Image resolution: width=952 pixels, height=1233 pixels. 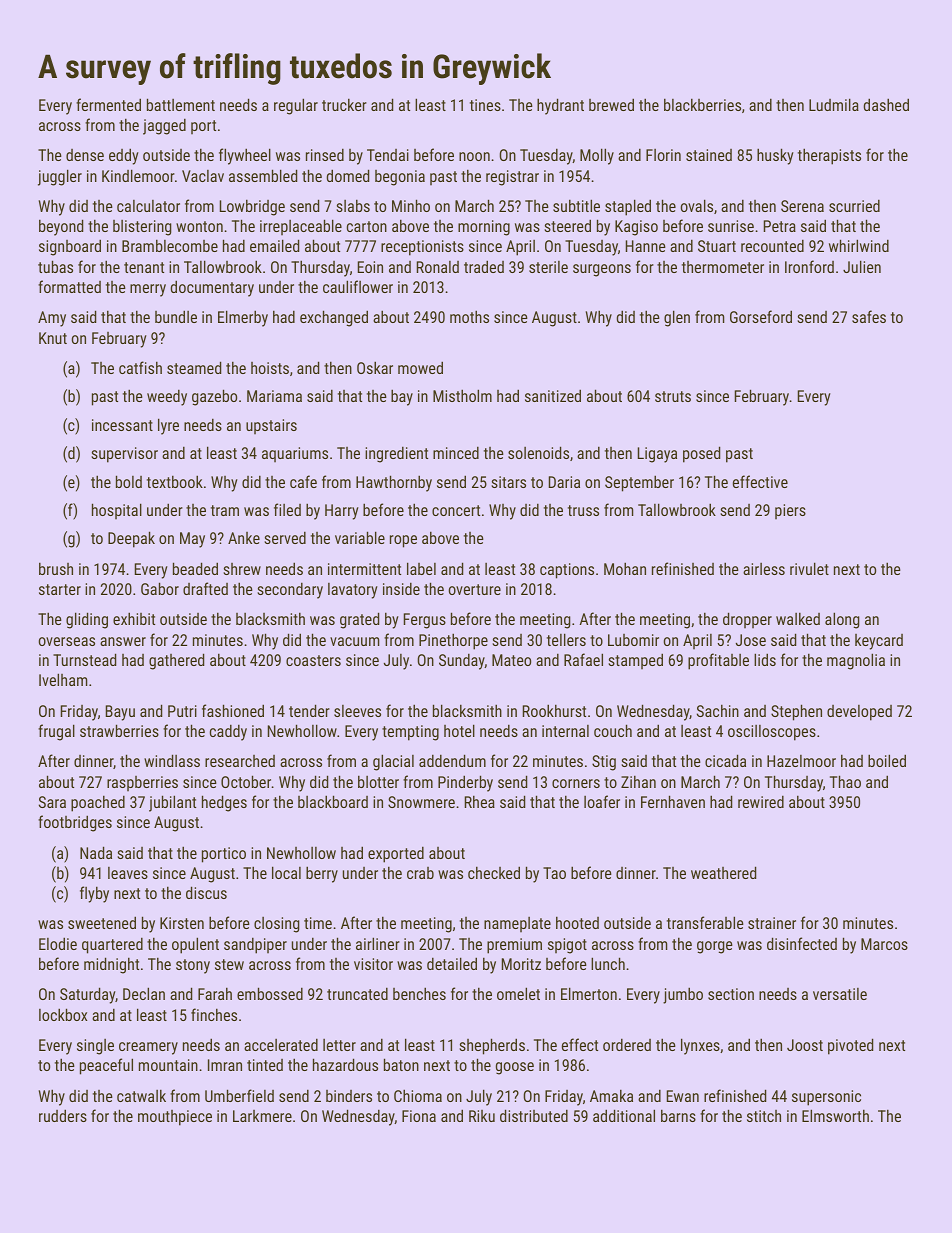 What do you see at coordinates (108, 104) in the document?
I see `fermented` at bounding box center [108, 104].
